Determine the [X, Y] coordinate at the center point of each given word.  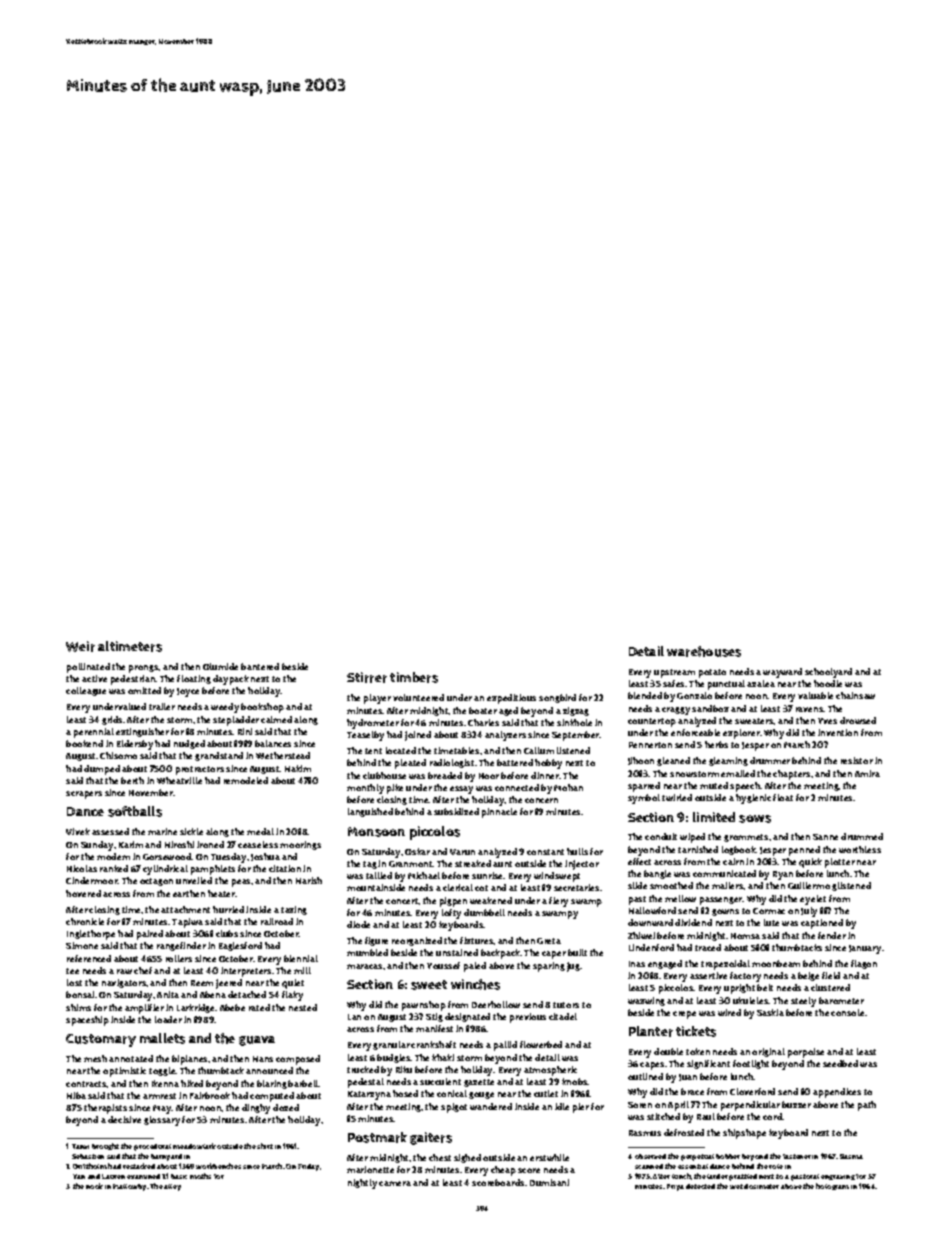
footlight [751, 1064]
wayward [782, 673]
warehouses [704, 651]
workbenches [218, 1166]
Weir [80, 646]
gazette [479, 1083]
